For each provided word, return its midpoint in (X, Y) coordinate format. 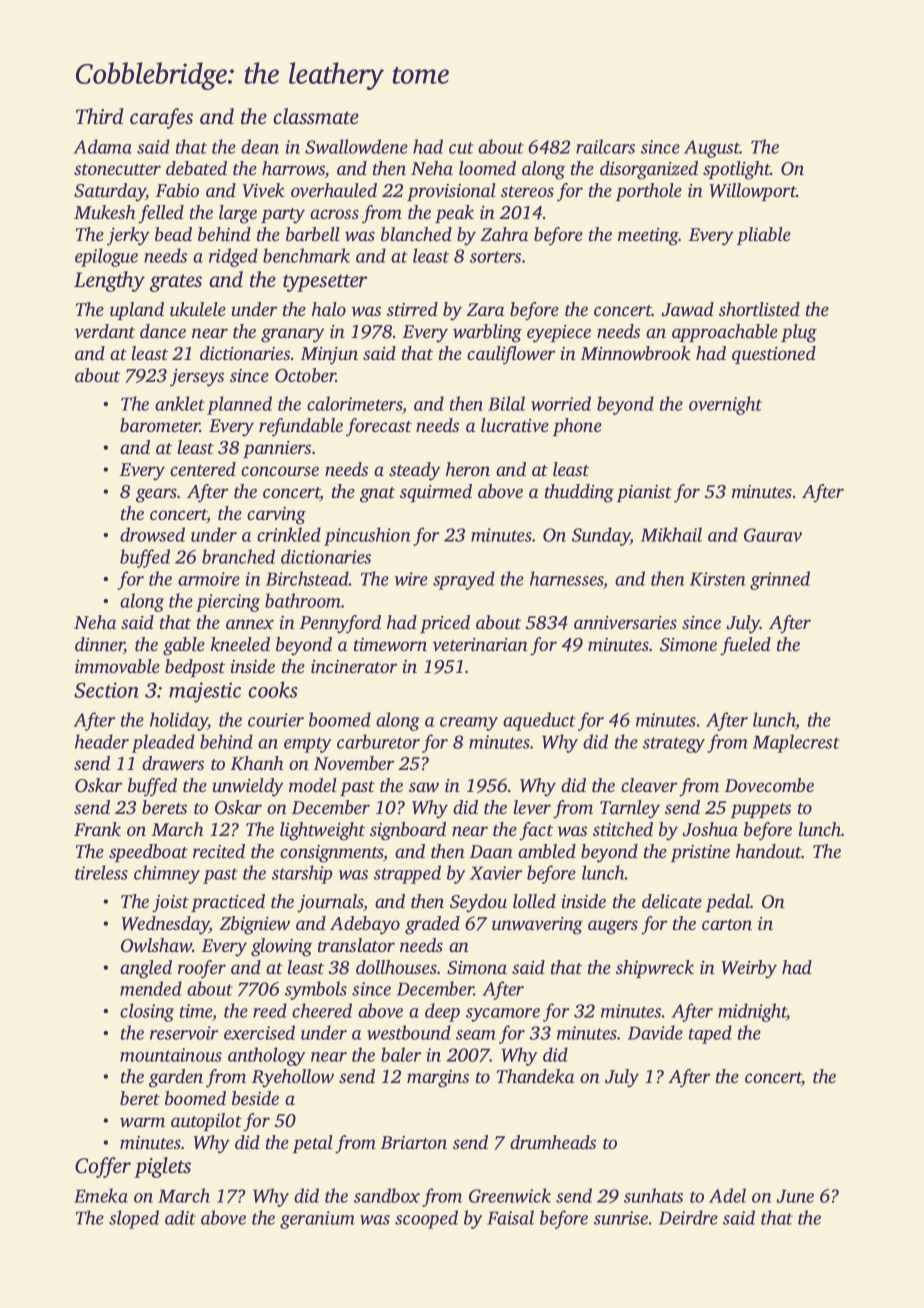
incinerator (354, 666)
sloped (134, 1219)
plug (799, 333)
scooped (426, 1219)
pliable (764, 236)
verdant (104, 331)
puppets (761, 810)
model (313, 785)
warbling (487, 333)
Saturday (110, 192)
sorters (495, 257)
